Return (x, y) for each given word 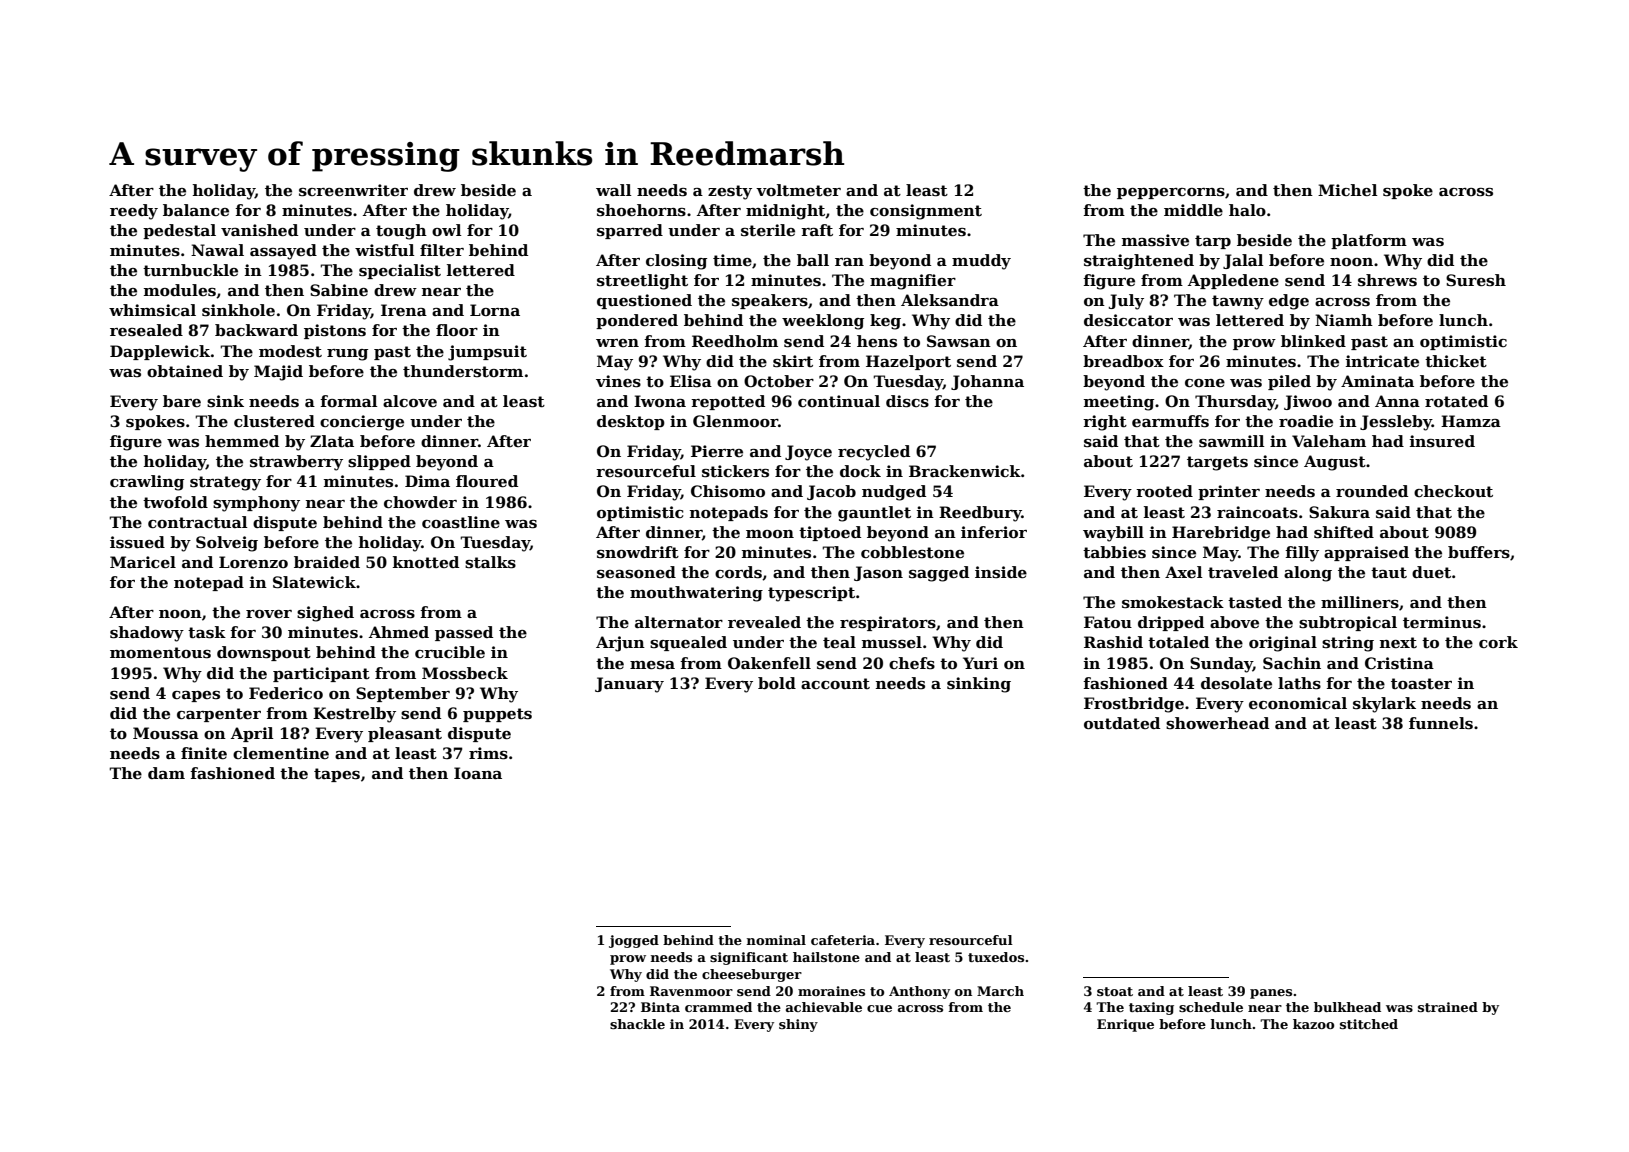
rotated (1456, 401)
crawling (147, 483)
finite (204, 753)
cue (879, 1008)
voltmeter (798, 190)
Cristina (1399, 663)
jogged (634, 941)
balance (196, 210)
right (1105, 423)
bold (777, 683)
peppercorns (1171, 193)
